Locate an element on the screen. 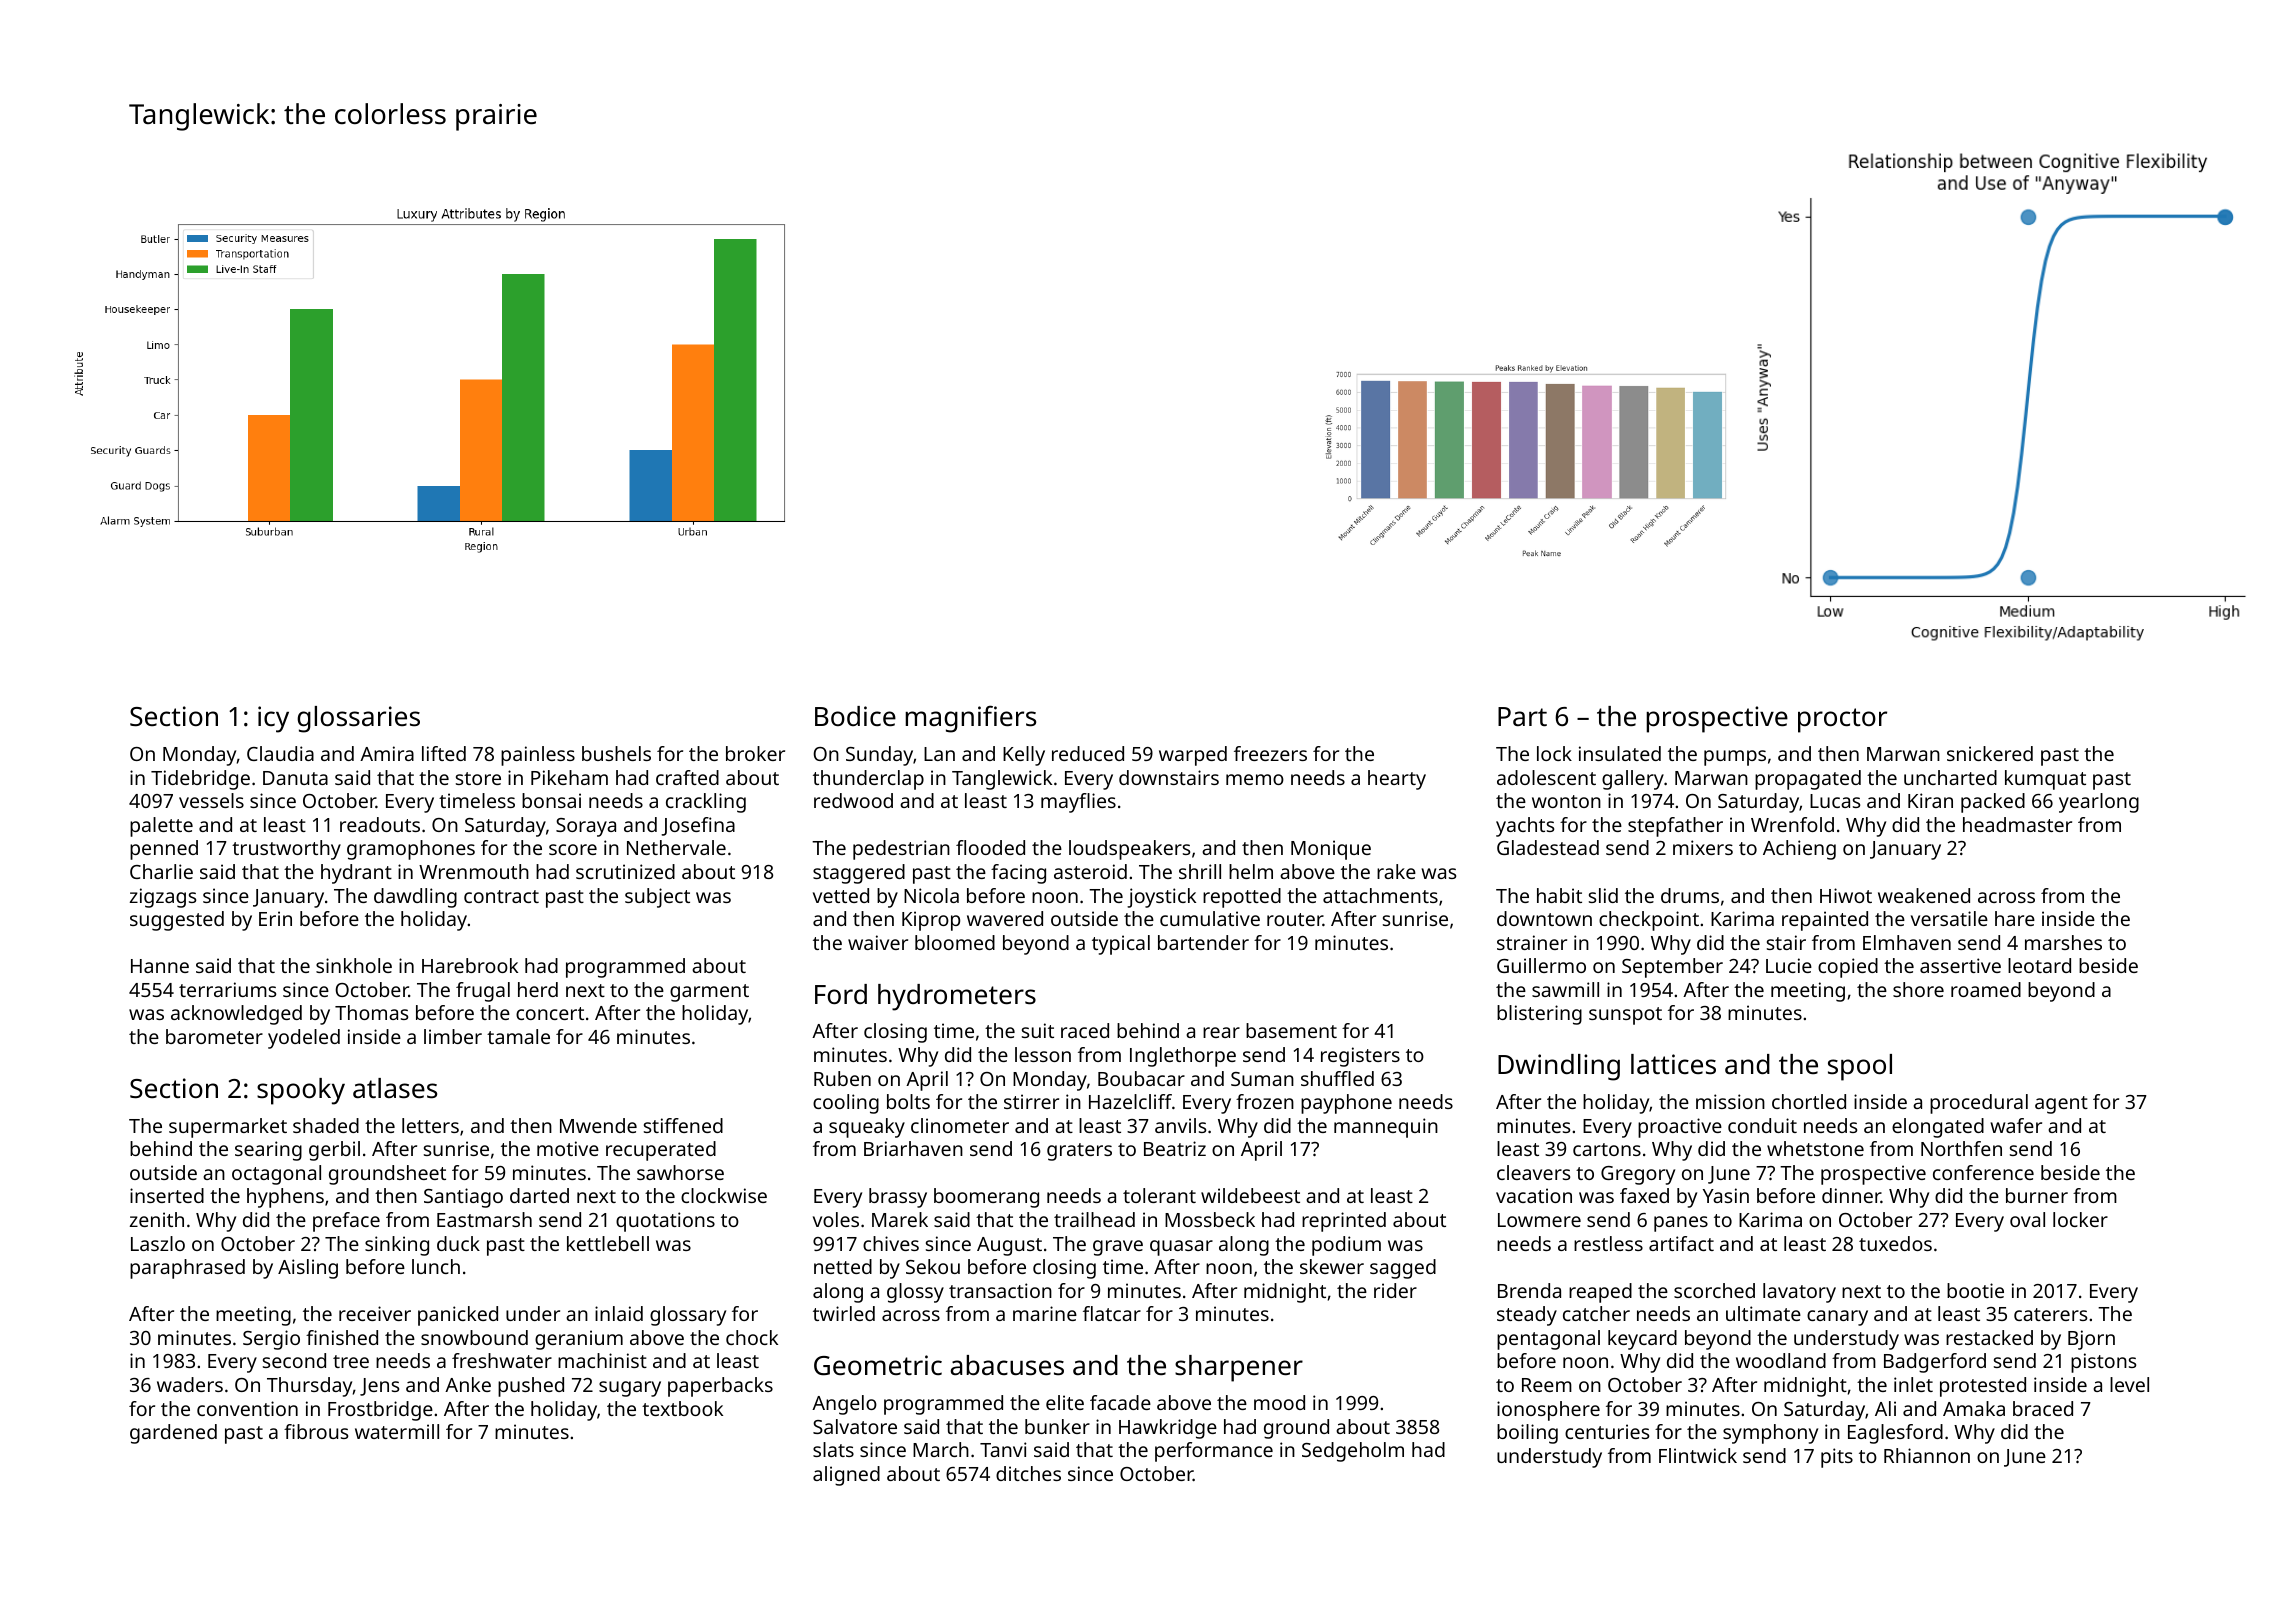 This screenshot has height=1614, width=2282. tamale is located at coordinates (518, 1036).
